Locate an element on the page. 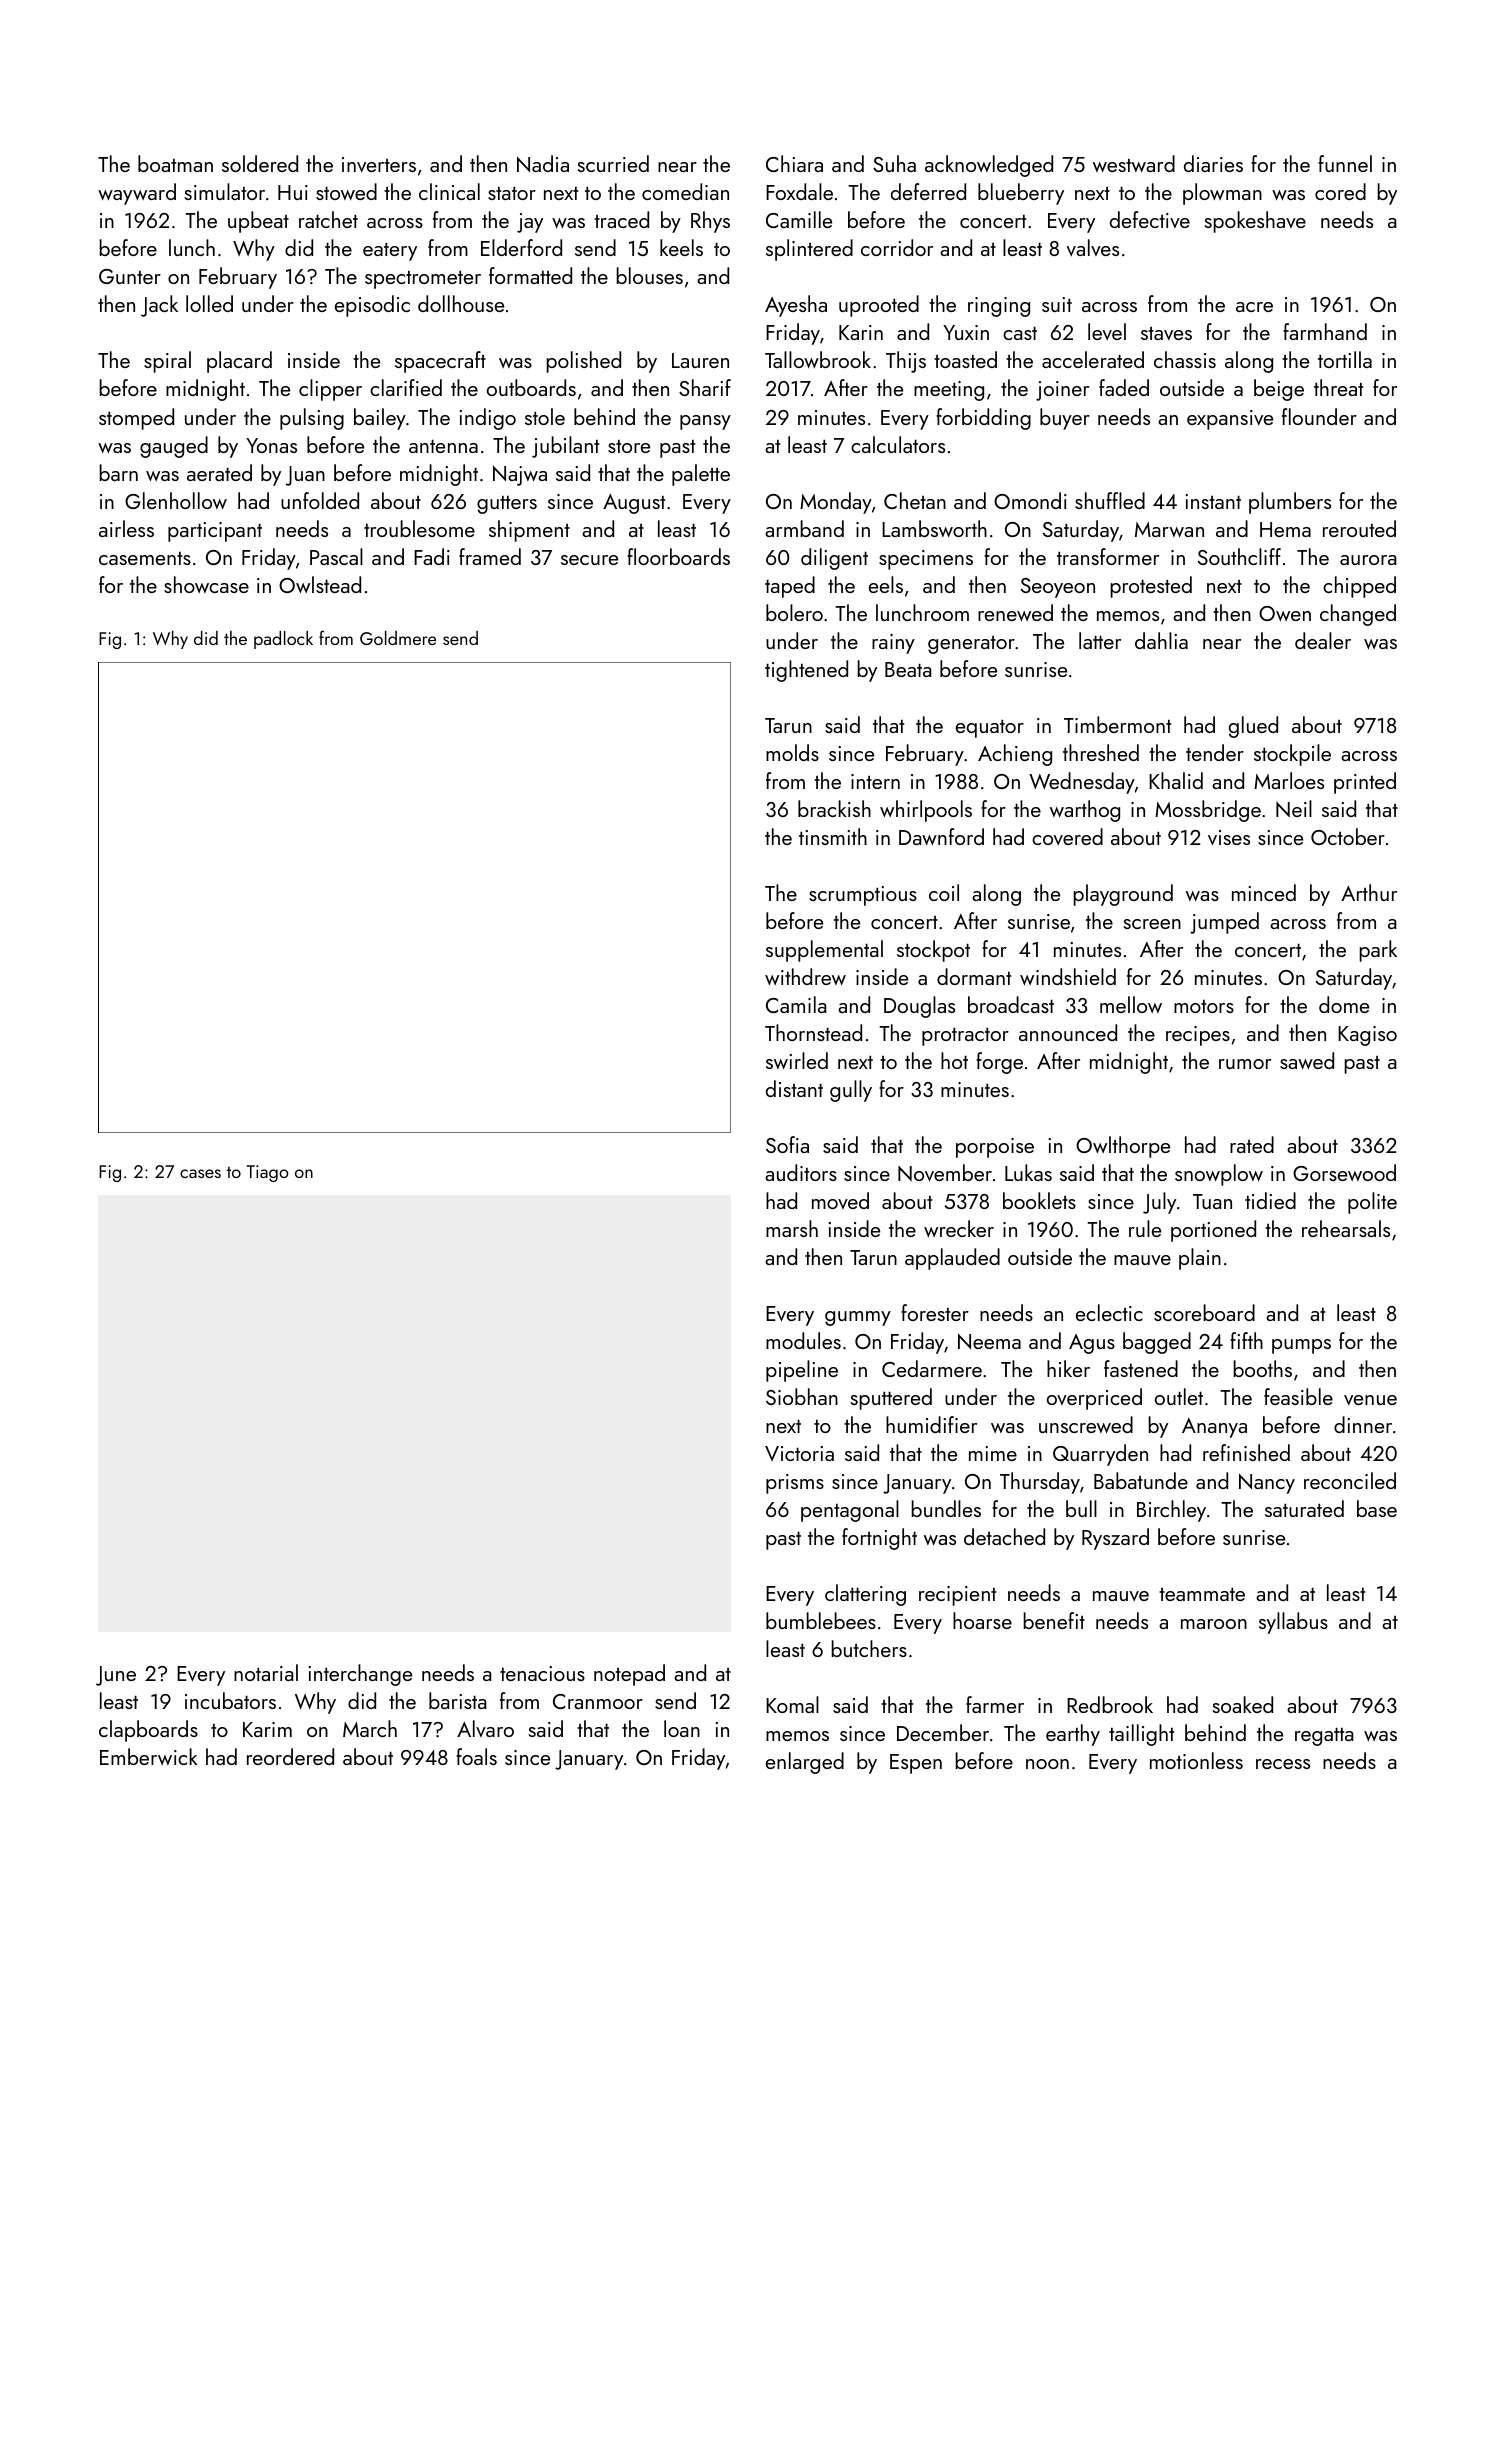  Goldmere is located at coordinates (398, 638).
